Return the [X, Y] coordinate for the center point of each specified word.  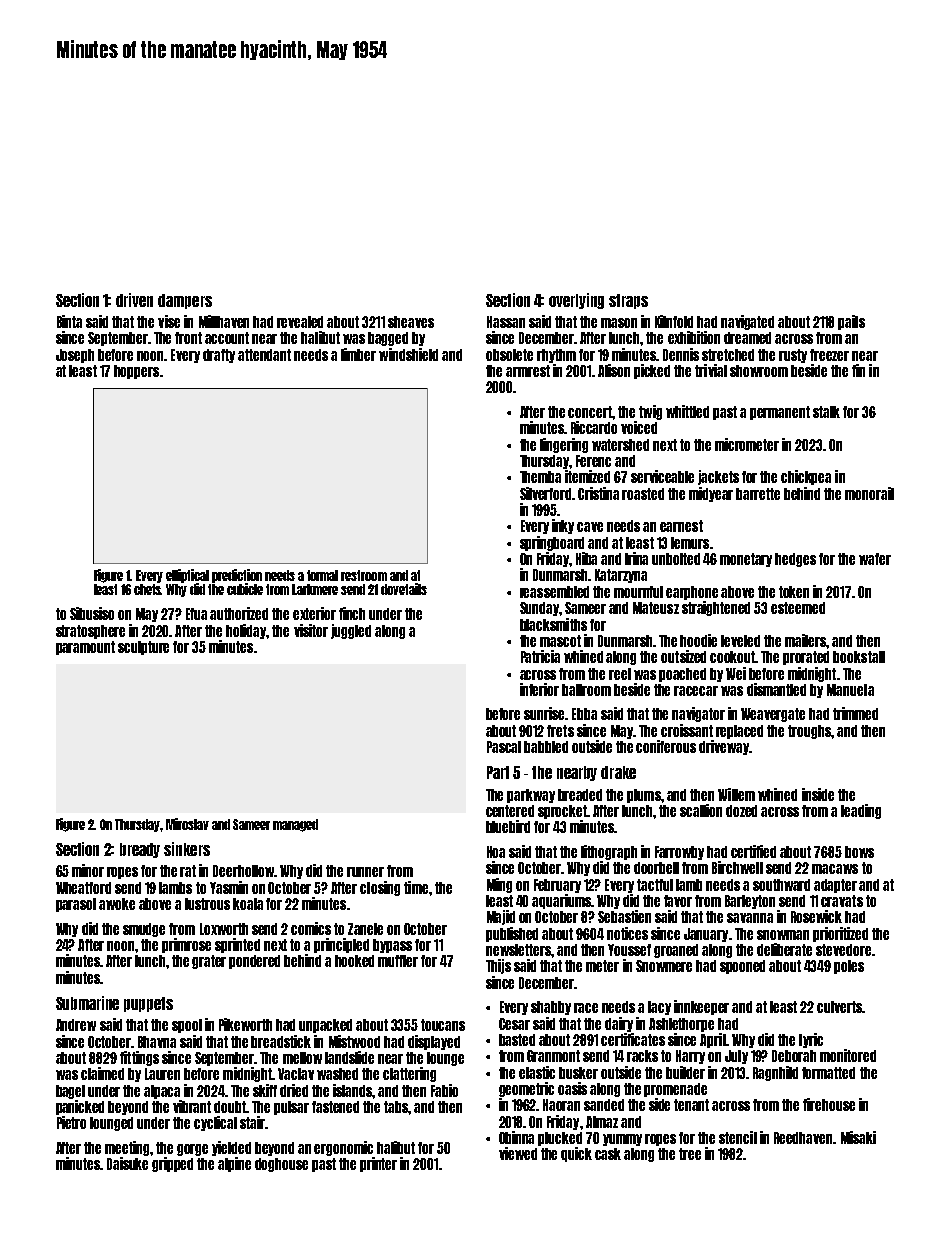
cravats [842, 901]
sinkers [187, 849]
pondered [254, 962]
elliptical [187, 576]
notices [627, 933]
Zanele [365, 929]
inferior [539, 689]
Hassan [506, 322]
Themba [540, 477]
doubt [230, 1107]
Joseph [75, 356]
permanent [780, 413]
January [706, 935]
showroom [759, 371]
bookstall [859, 657]
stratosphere [90, 632]
